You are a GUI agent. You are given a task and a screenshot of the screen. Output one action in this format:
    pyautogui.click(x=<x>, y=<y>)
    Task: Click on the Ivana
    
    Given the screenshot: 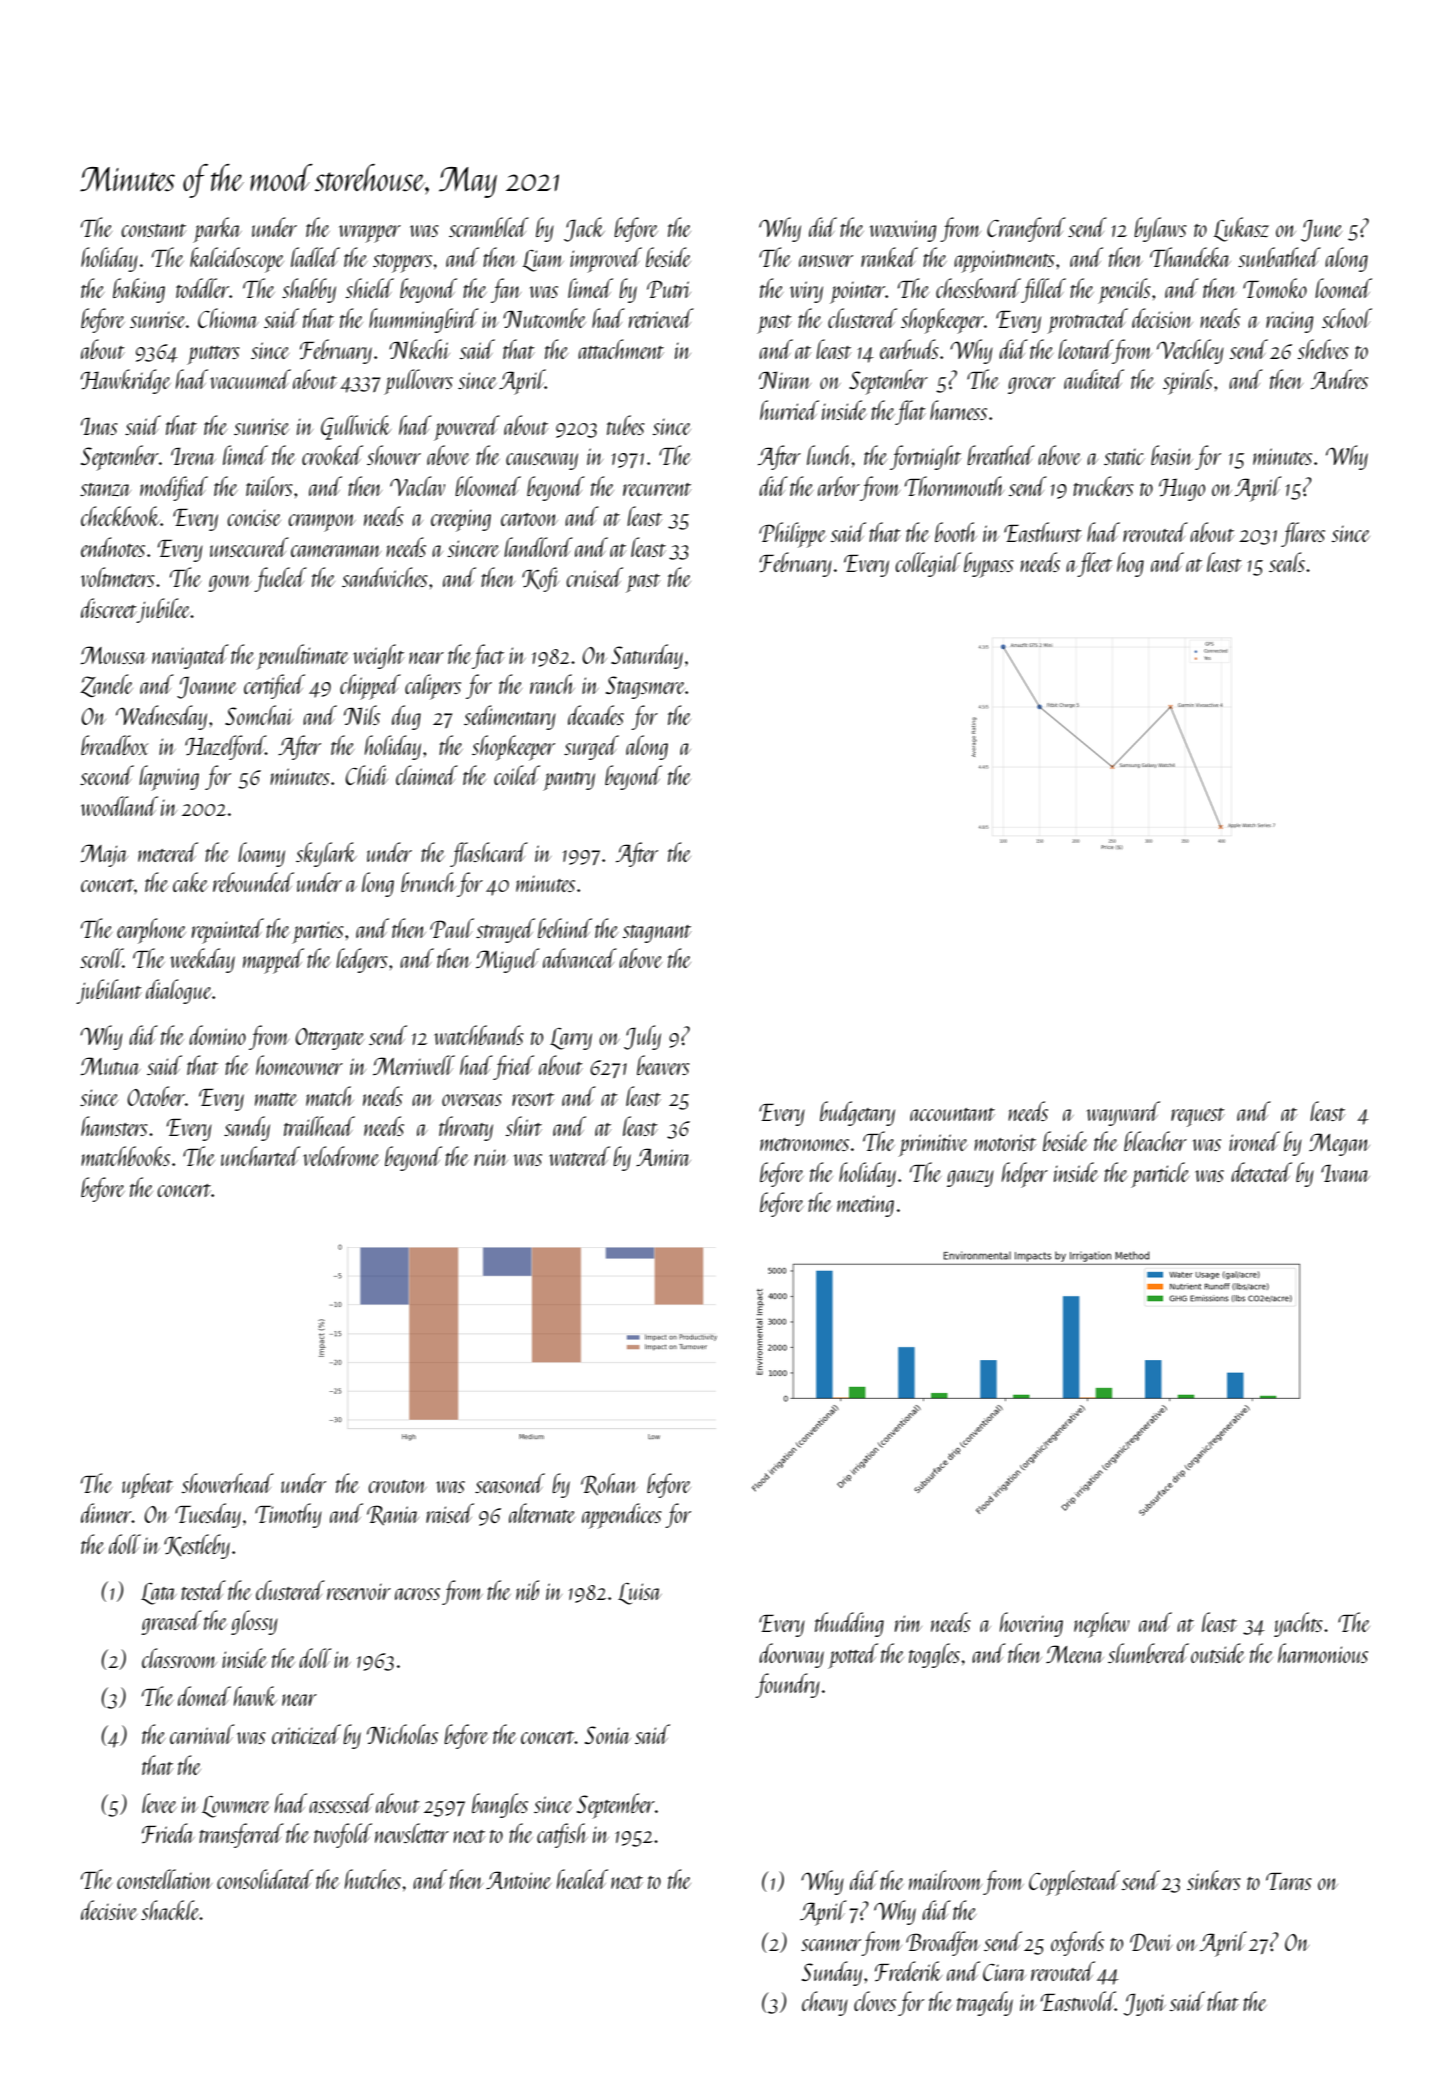 What is the action you would take?
    pyautogui.click(x=1345, y=1173)
